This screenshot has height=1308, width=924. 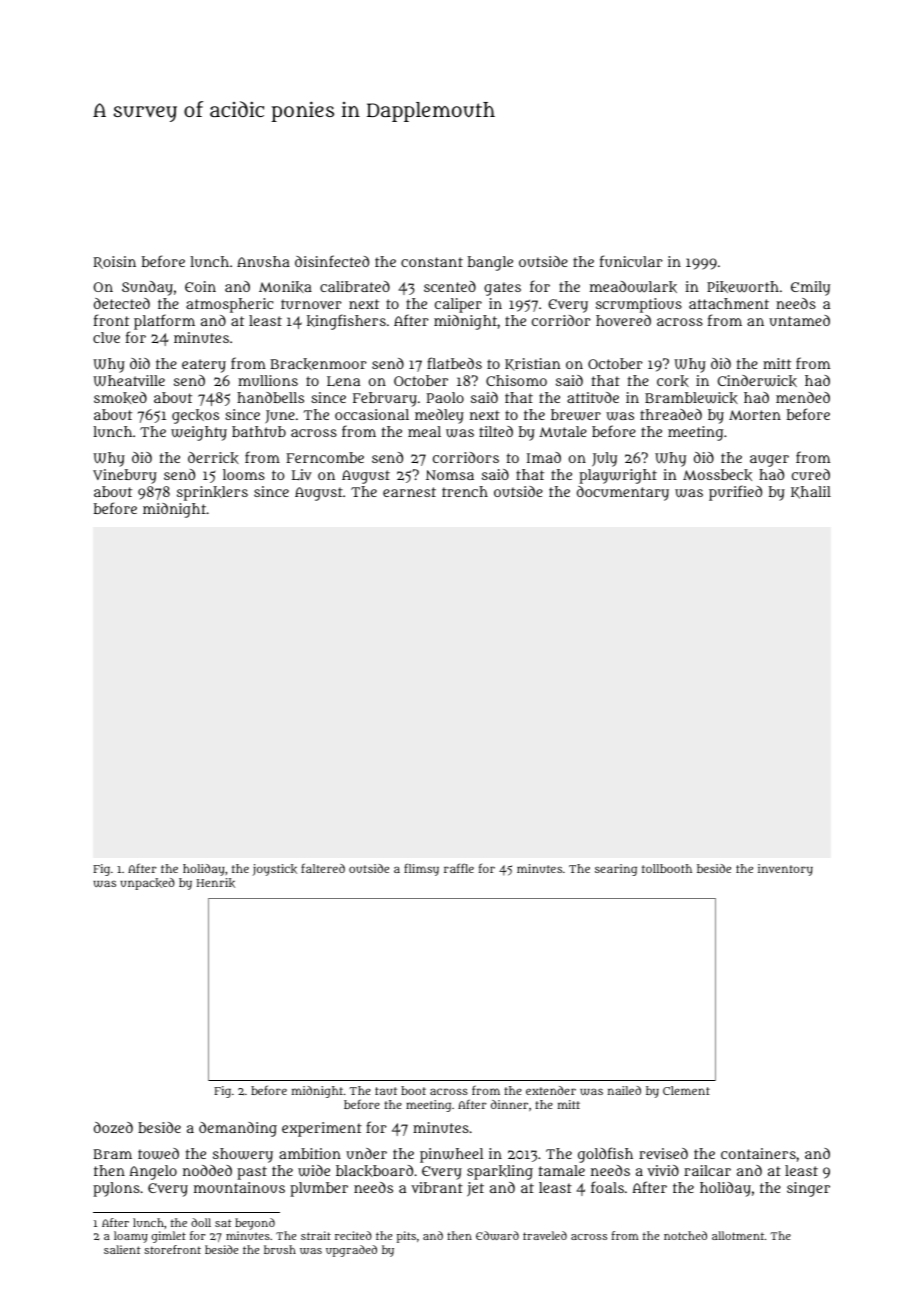 I want to click on searing, so click(x=616, y=870).
